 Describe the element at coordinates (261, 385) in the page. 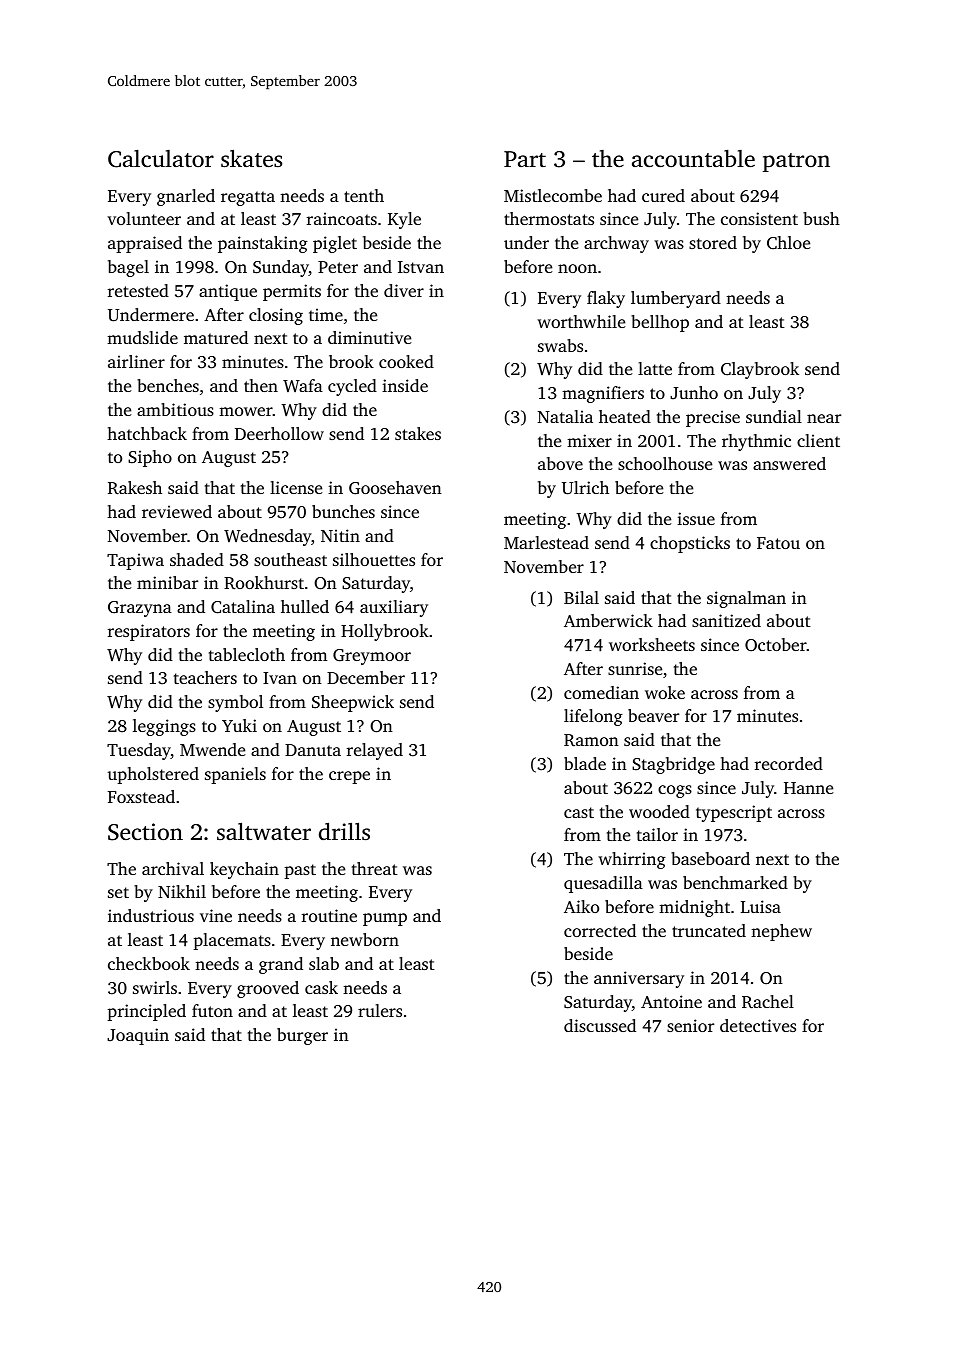

I see `then` at that location.
